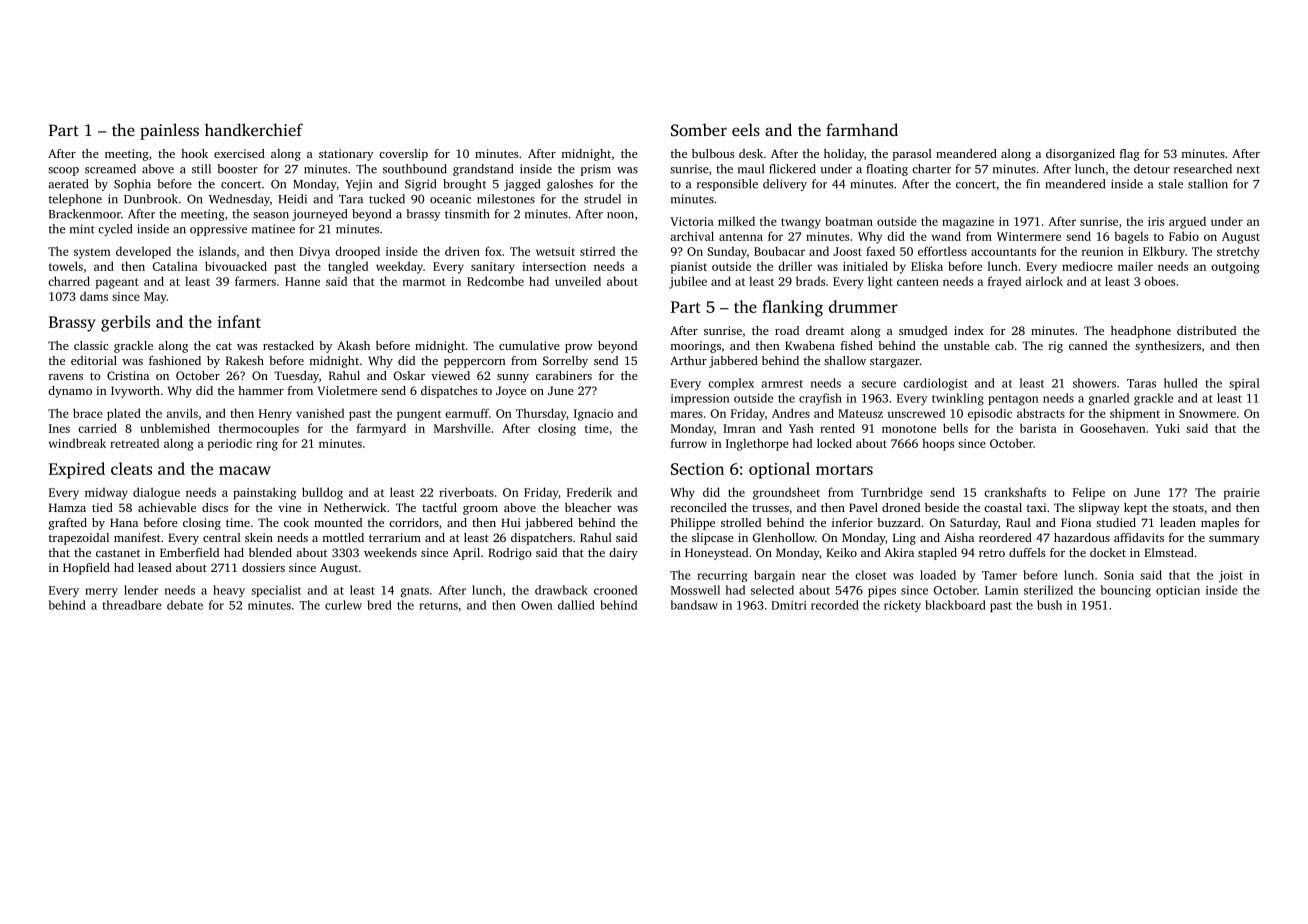  What do you see at coordinates (70, 392) in the image?
I see `dynamo` at bounding box center [70, 392].
